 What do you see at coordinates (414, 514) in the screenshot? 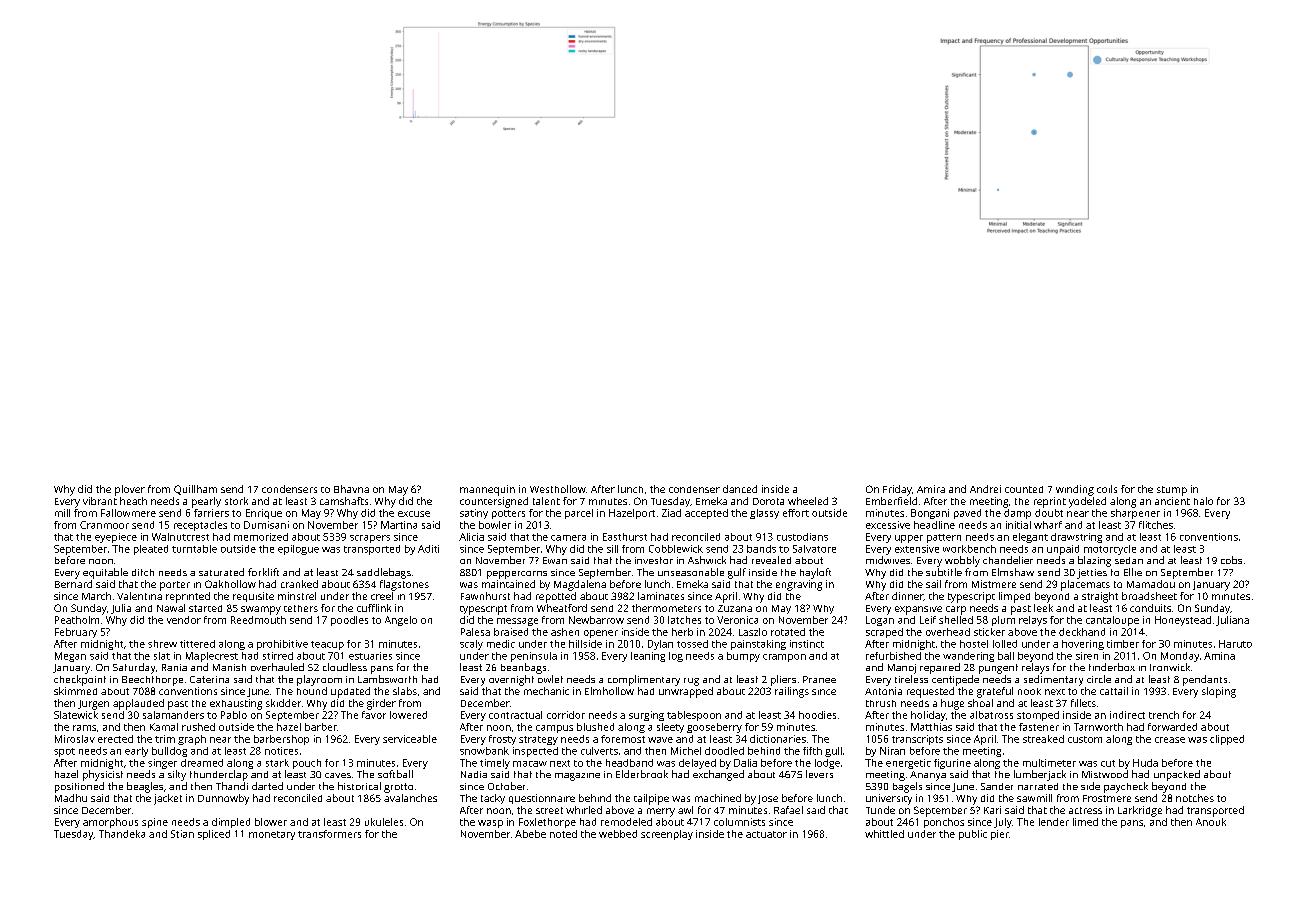
I see `excuse` at bounding box center [414, 514].
